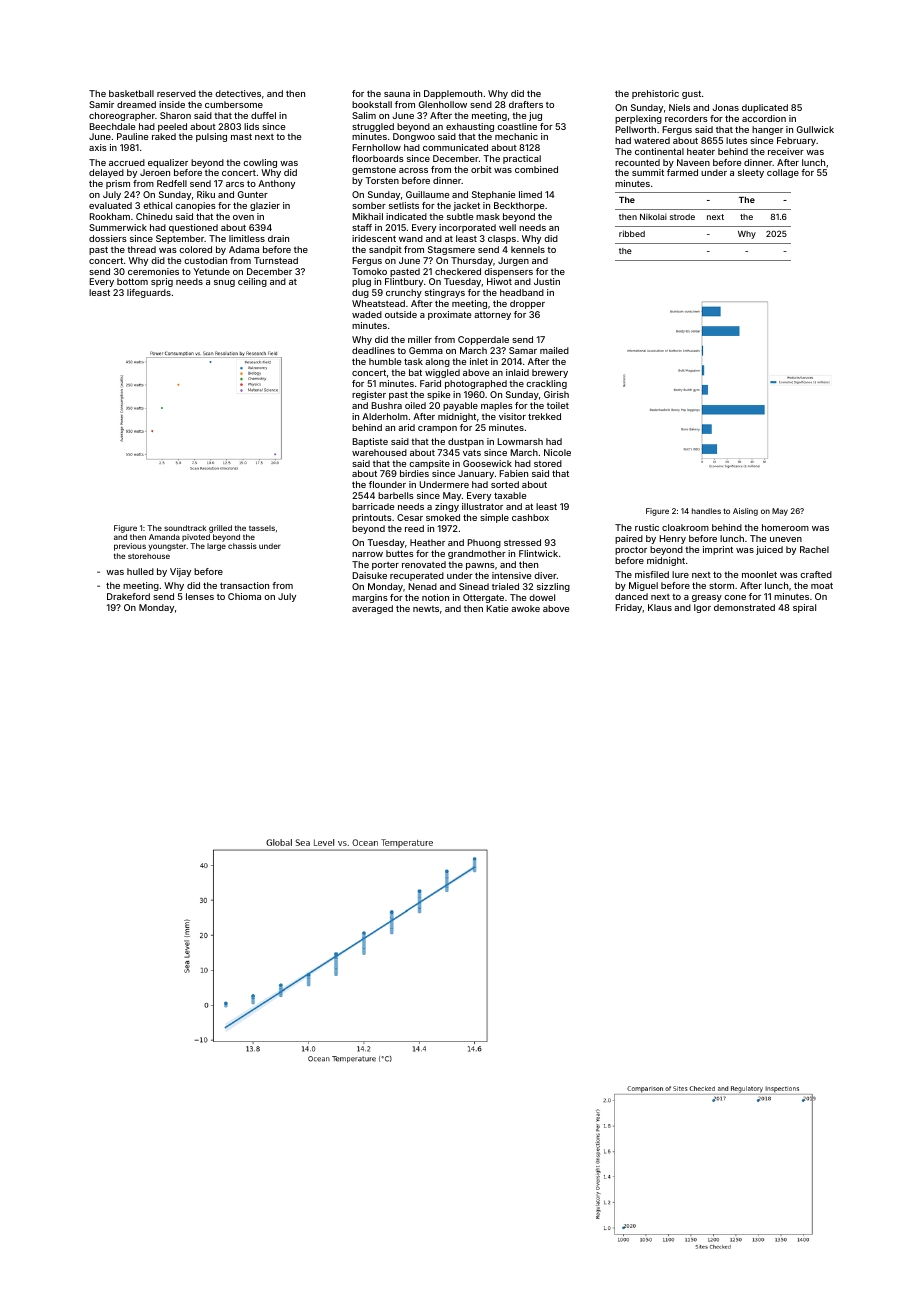 This screenshot has height=1308, width=924. What do you see at coordinates (244, 596) in the screenshot?
I see `Chioma` at bounding box center [244, 596].
